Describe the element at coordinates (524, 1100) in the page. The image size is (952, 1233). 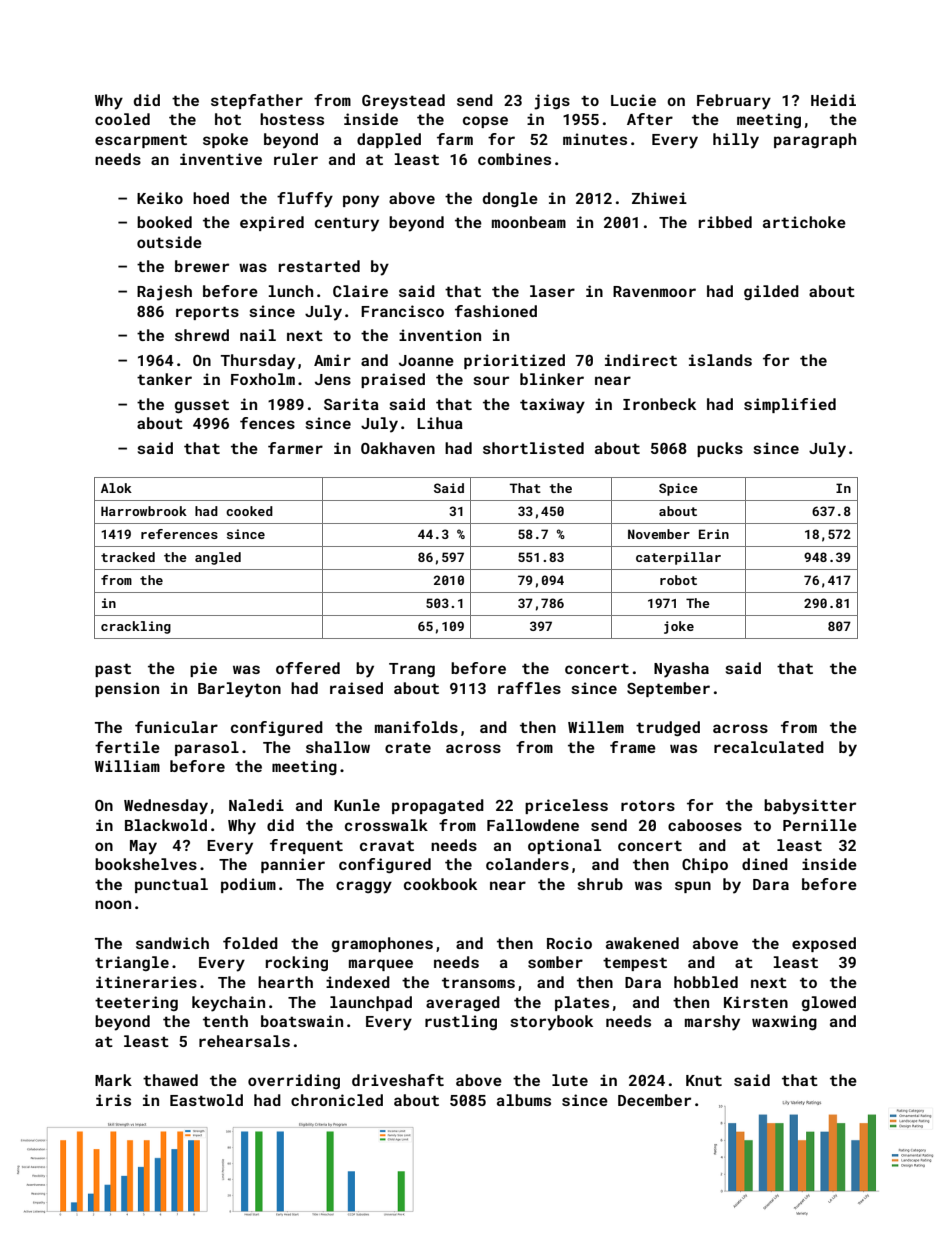
I see `albums` at that location.
